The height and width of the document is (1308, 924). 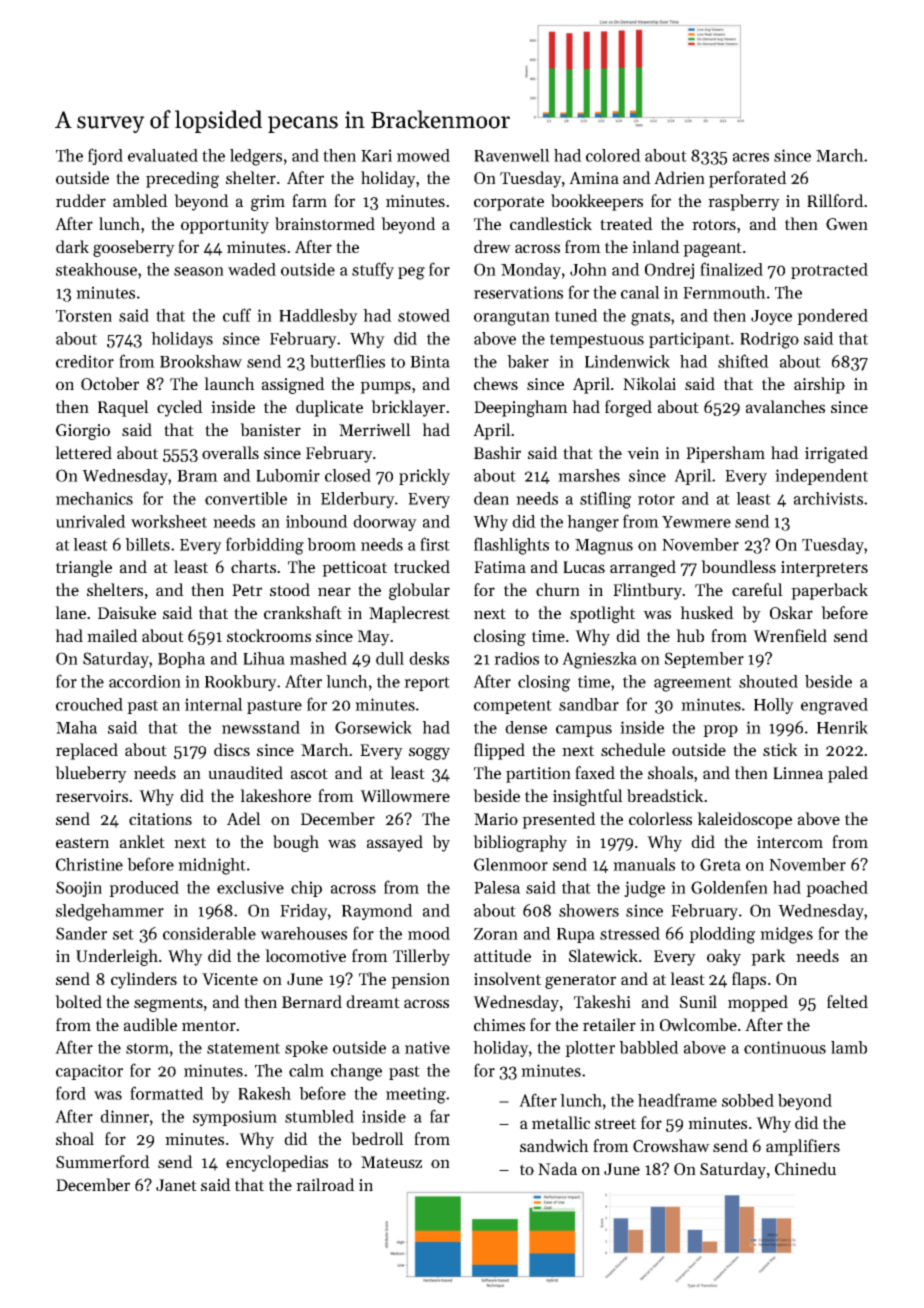 I want to click on ascot, so click(x=309, y=773).
